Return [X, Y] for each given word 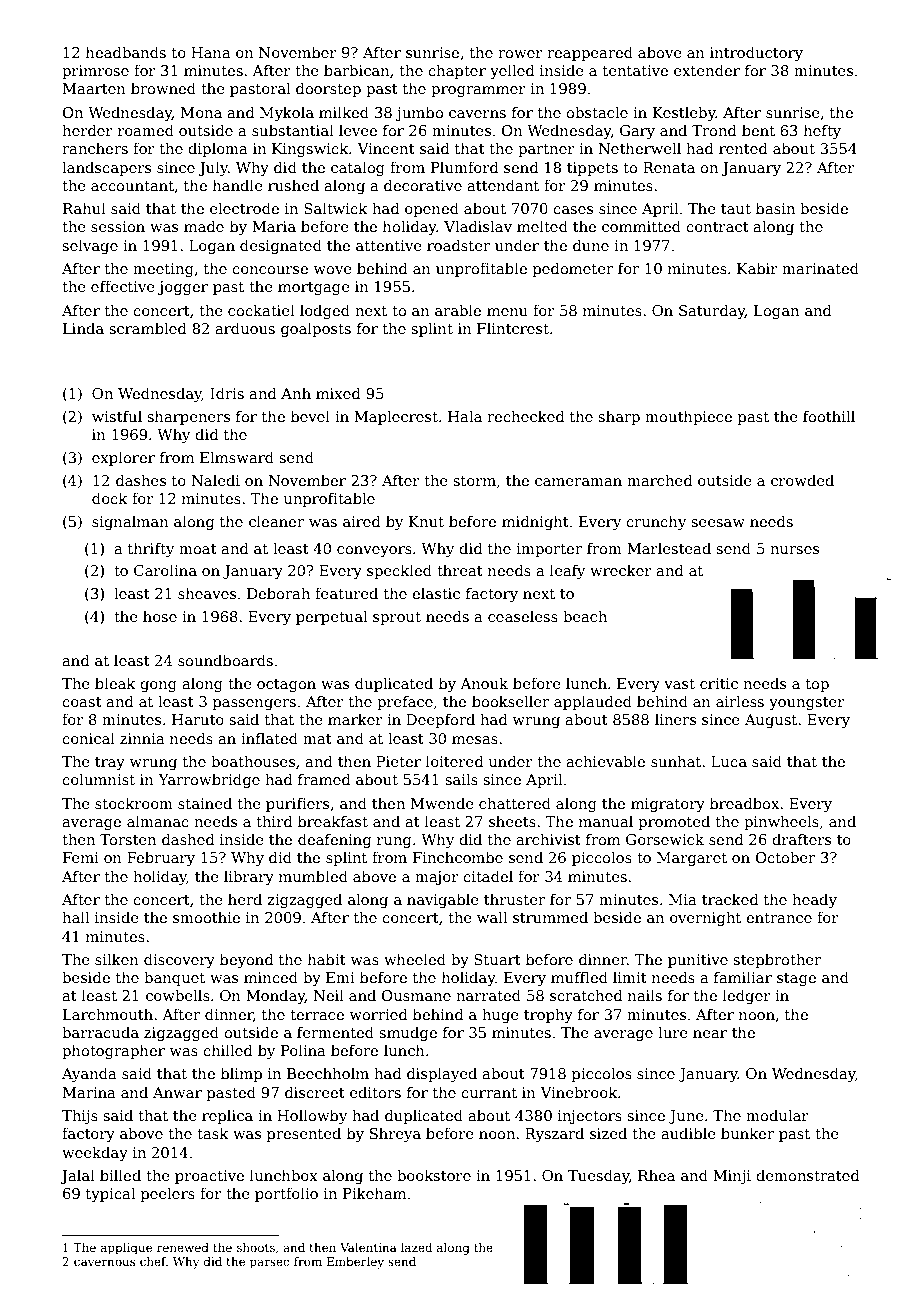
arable [458, 310]
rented [743, 148]
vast [679, 684]
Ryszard [554, 1134]
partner [546, 150]
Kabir [757, 268]
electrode [244, 208]
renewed [183, 1247]
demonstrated [808, 1175]
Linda [83, 328]
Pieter [398, 761]
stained [205, 803]
